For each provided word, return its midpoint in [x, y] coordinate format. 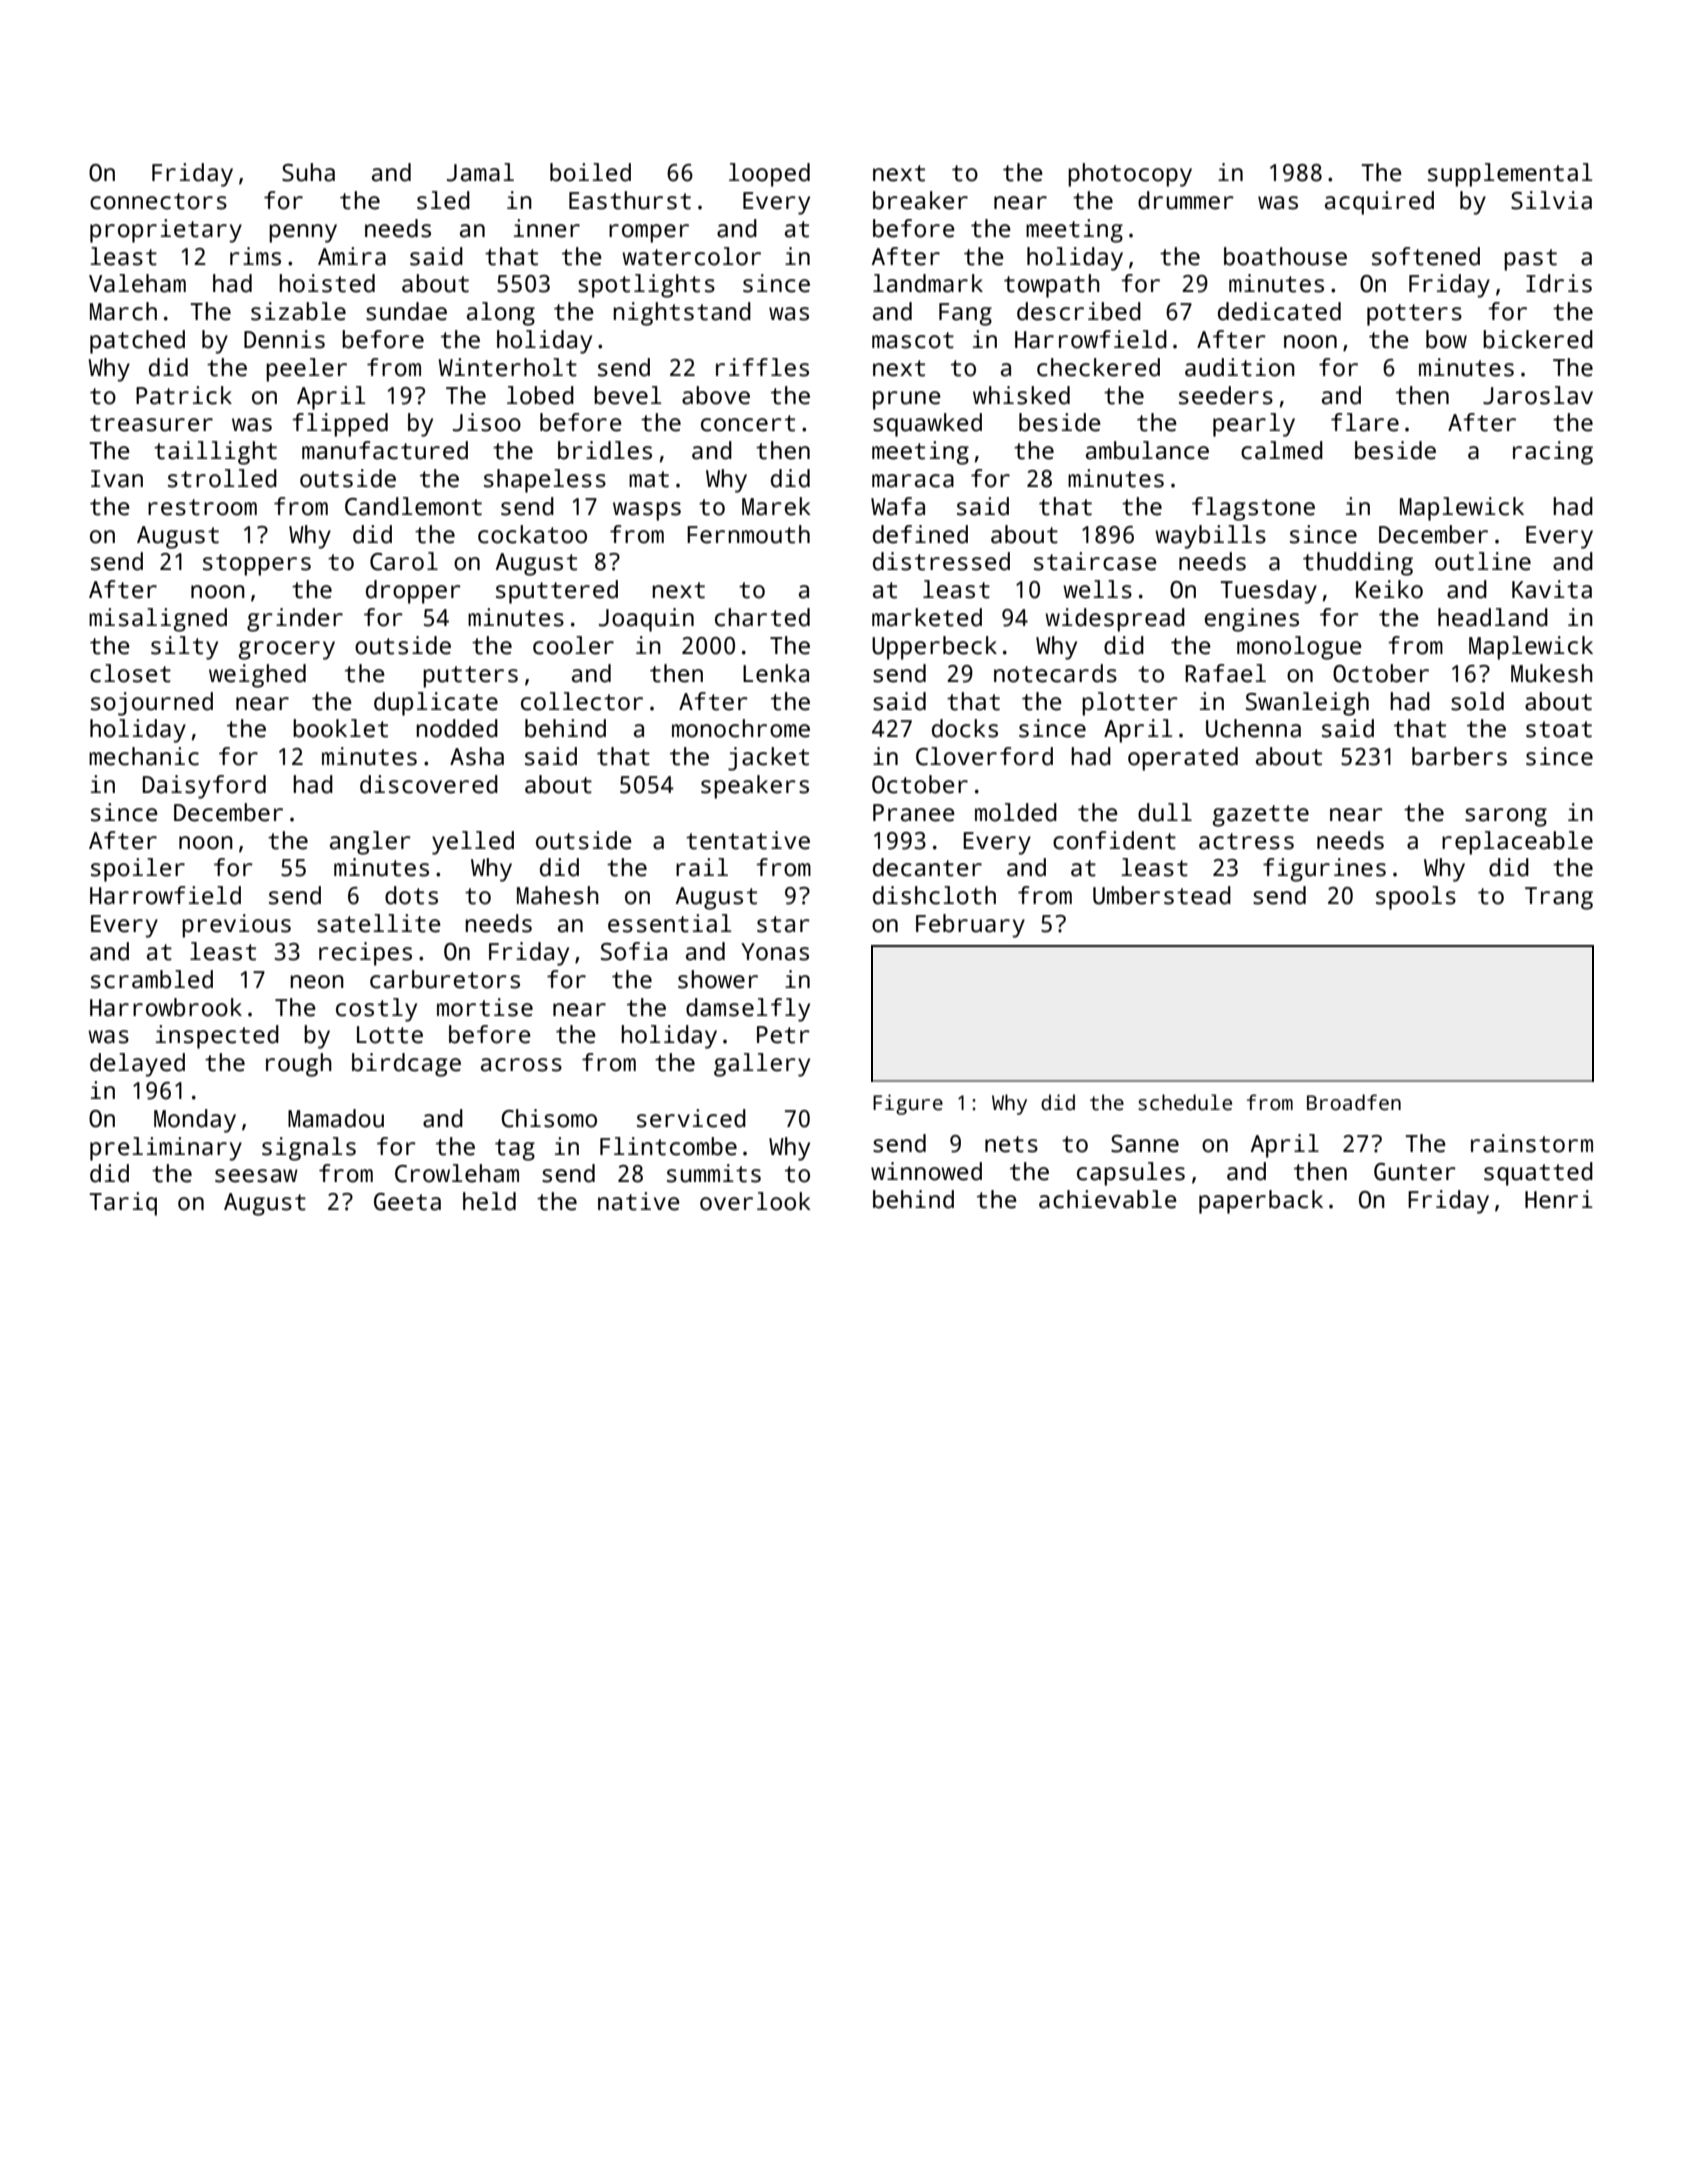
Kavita [1552, 589]
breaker [920, 200]
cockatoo [532, 534]
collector [582, 701]
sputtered [557, 592]
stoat [1559, 729]
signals [309, 1149]
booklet [340, 728]
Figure [908, 1104]
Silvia [1551, 200]
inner [547, 228]
